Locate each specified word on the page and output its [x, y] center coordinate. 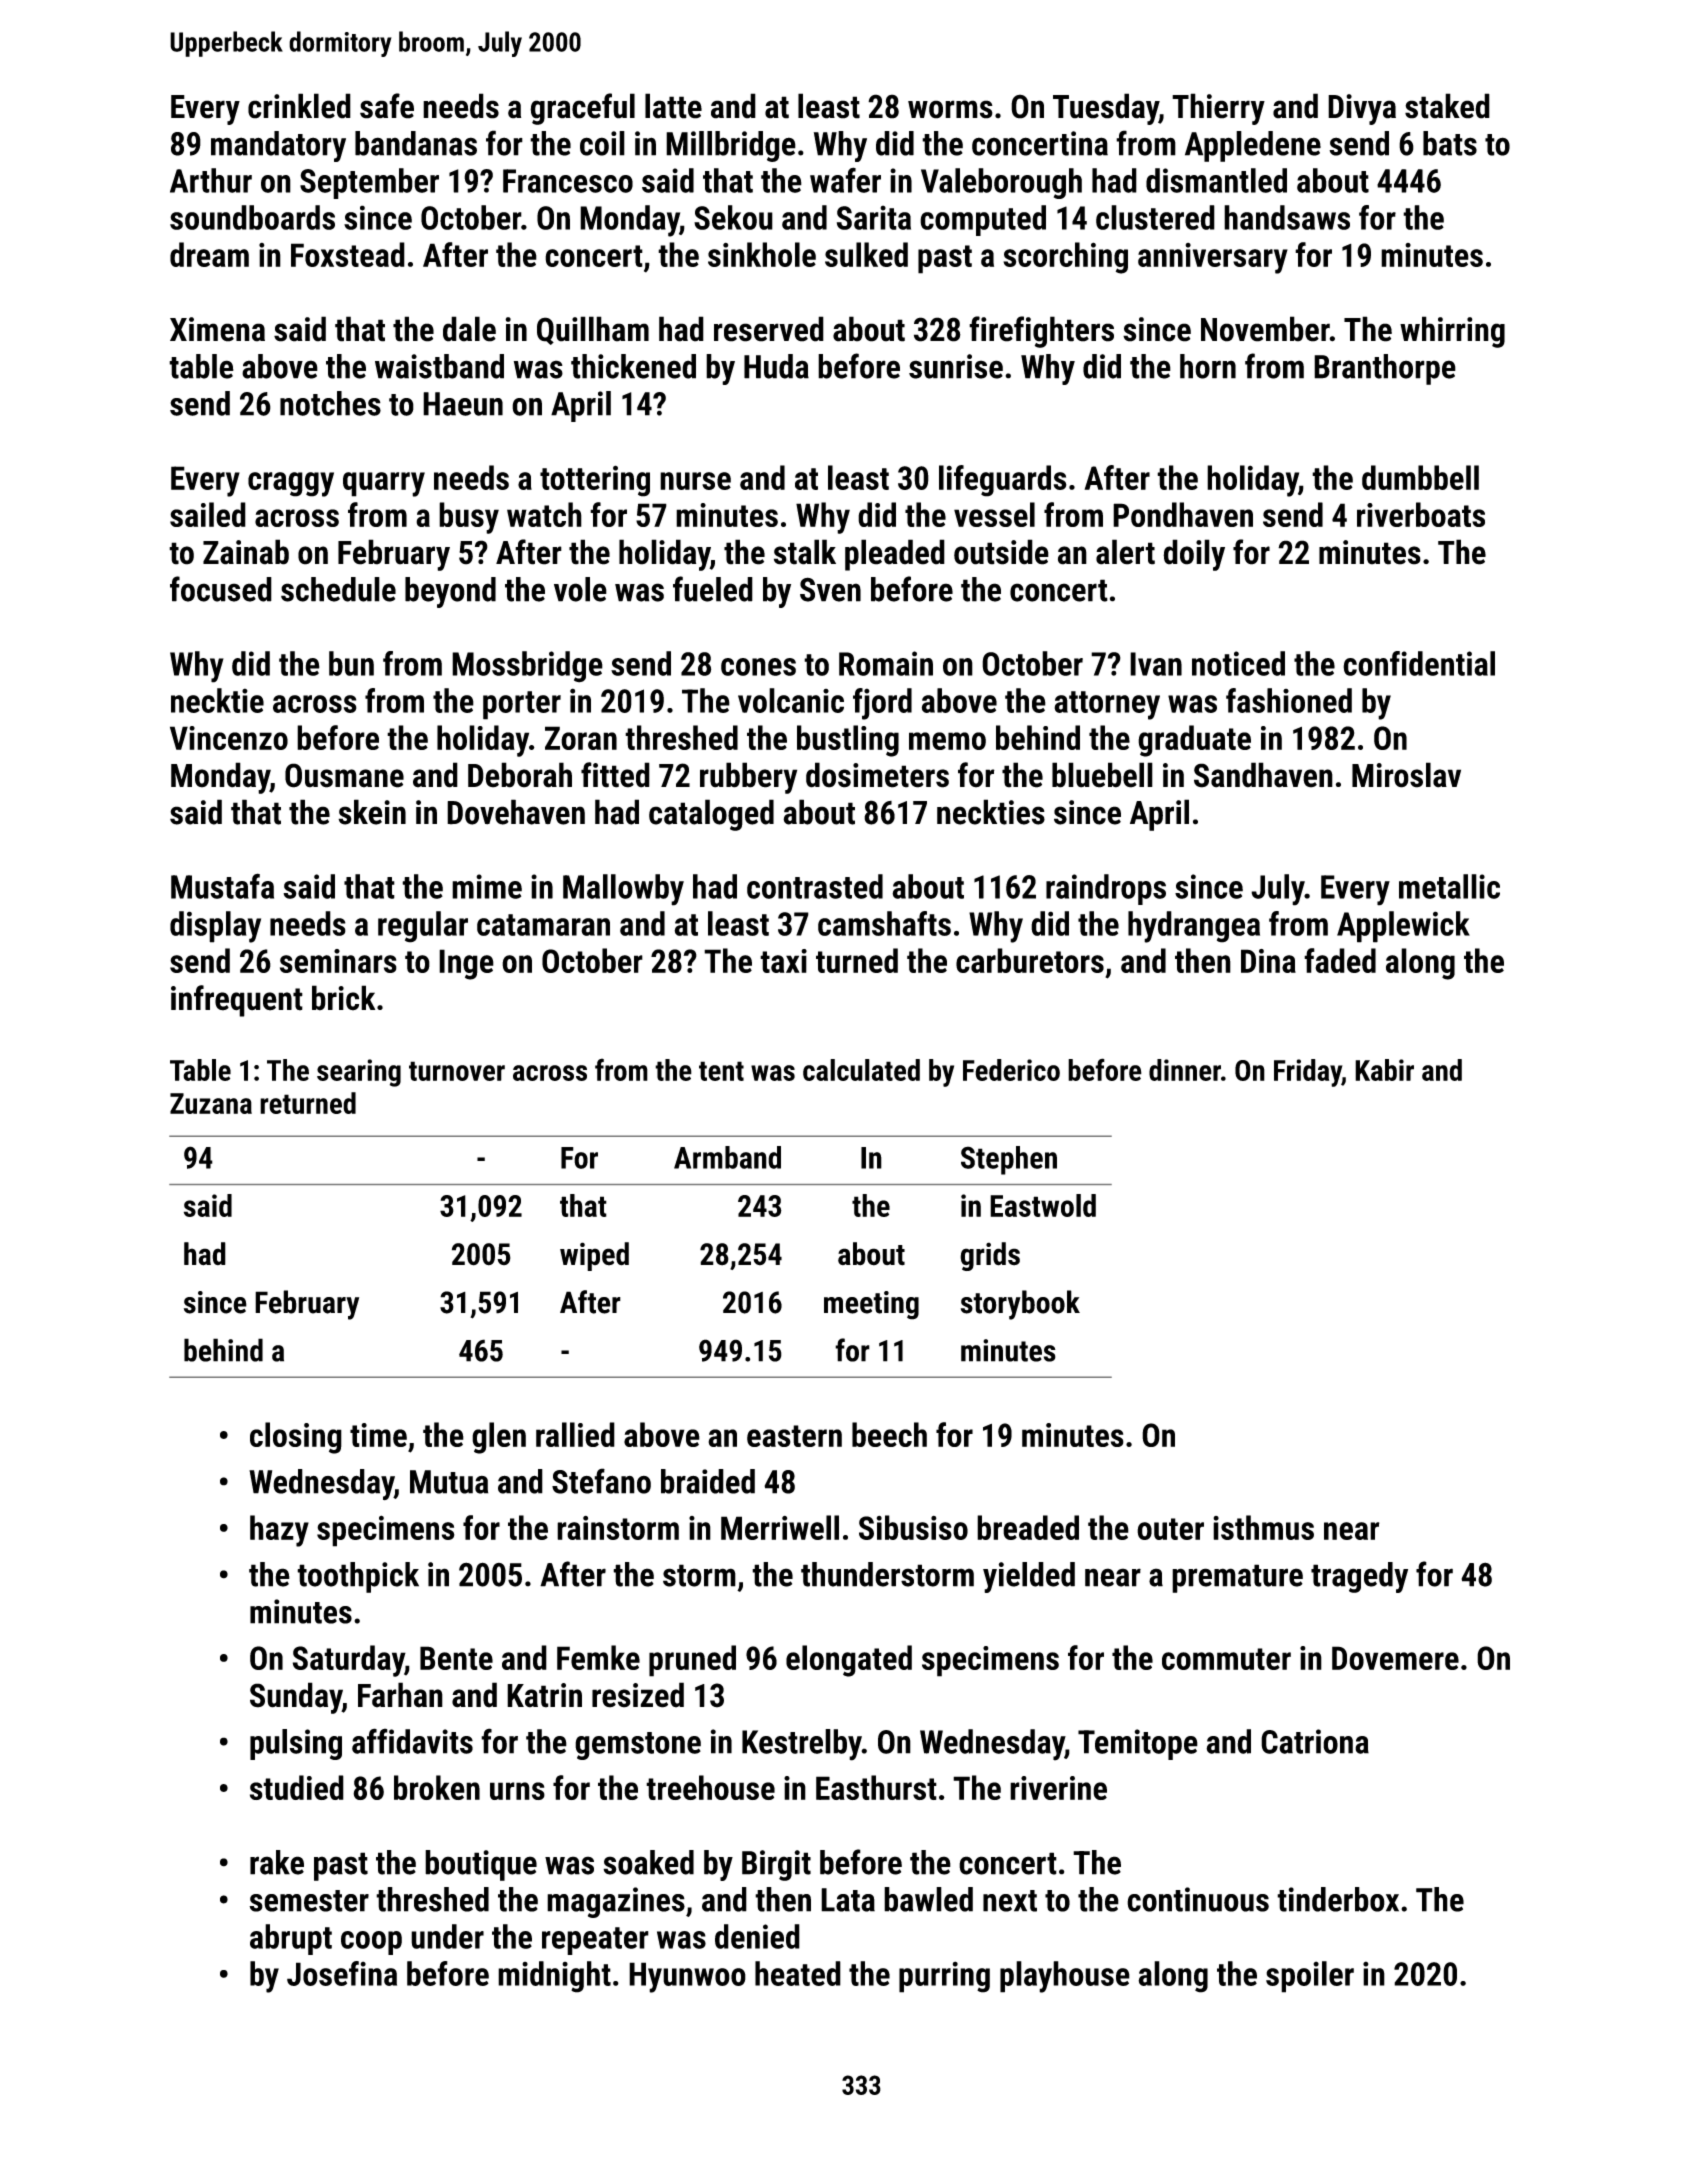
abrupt [291, 1939]
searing [359, 1073]
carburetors [1030, 960]
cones [758, 667]
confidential [1419, 663]
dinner [1185, 1070]
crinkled [299, 106]
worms [950, 109]
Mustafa [222, 886]
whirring [1452, 332]
